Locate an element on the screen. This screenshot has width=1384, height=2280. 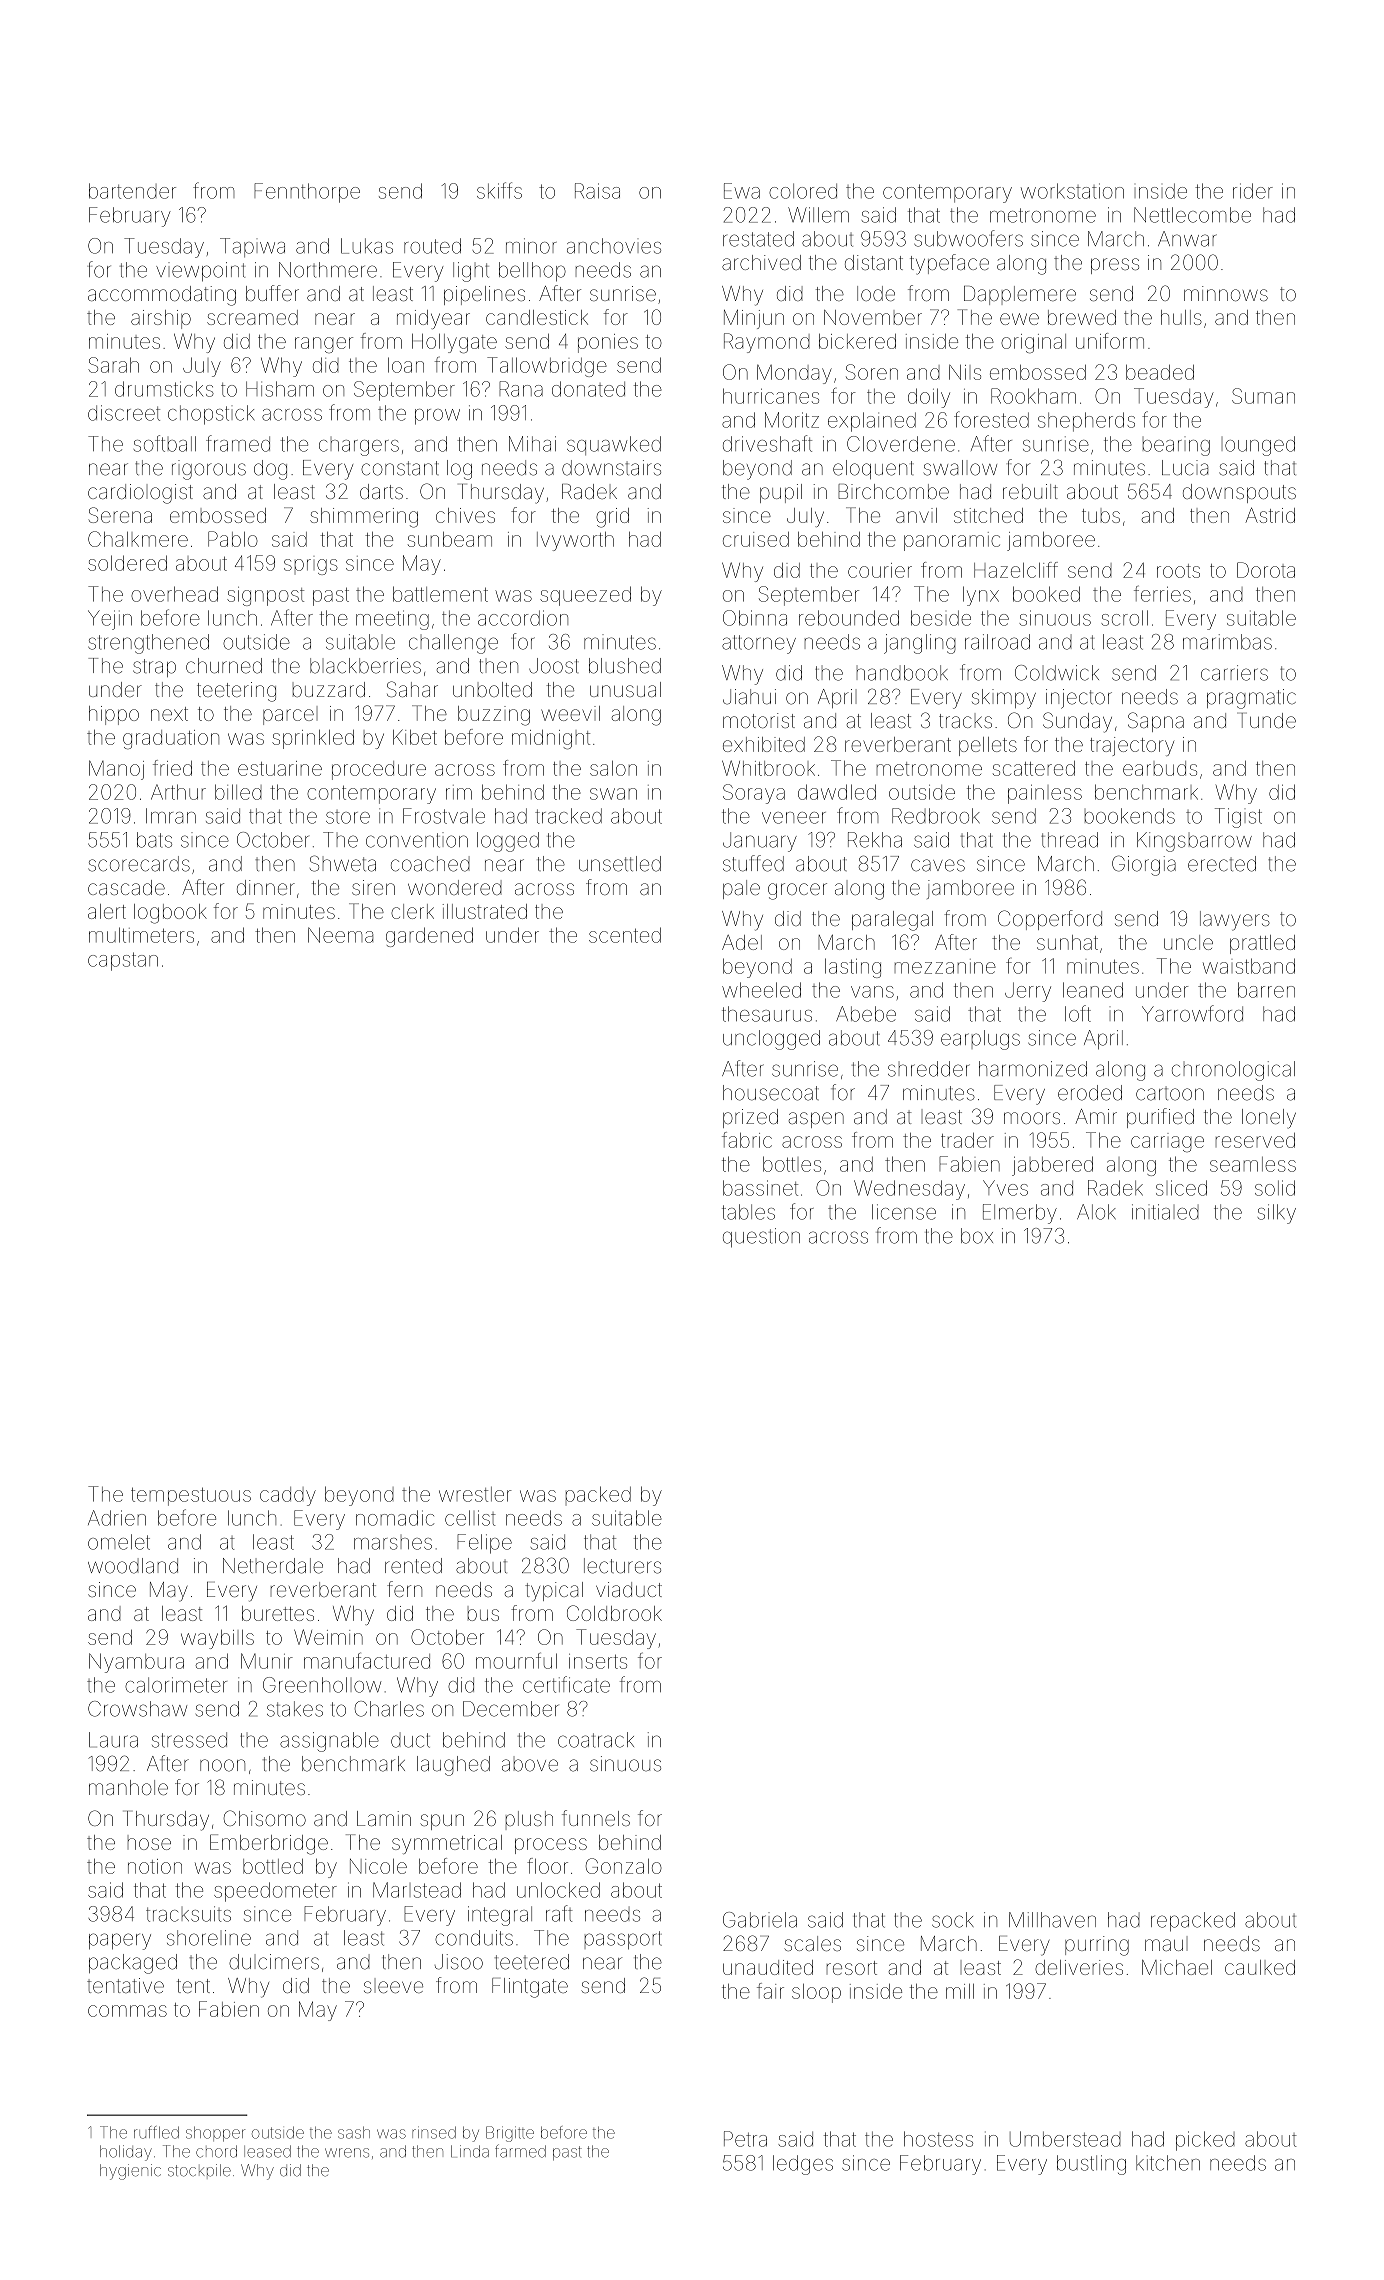
clerk is located at coordinates (412, 911).
